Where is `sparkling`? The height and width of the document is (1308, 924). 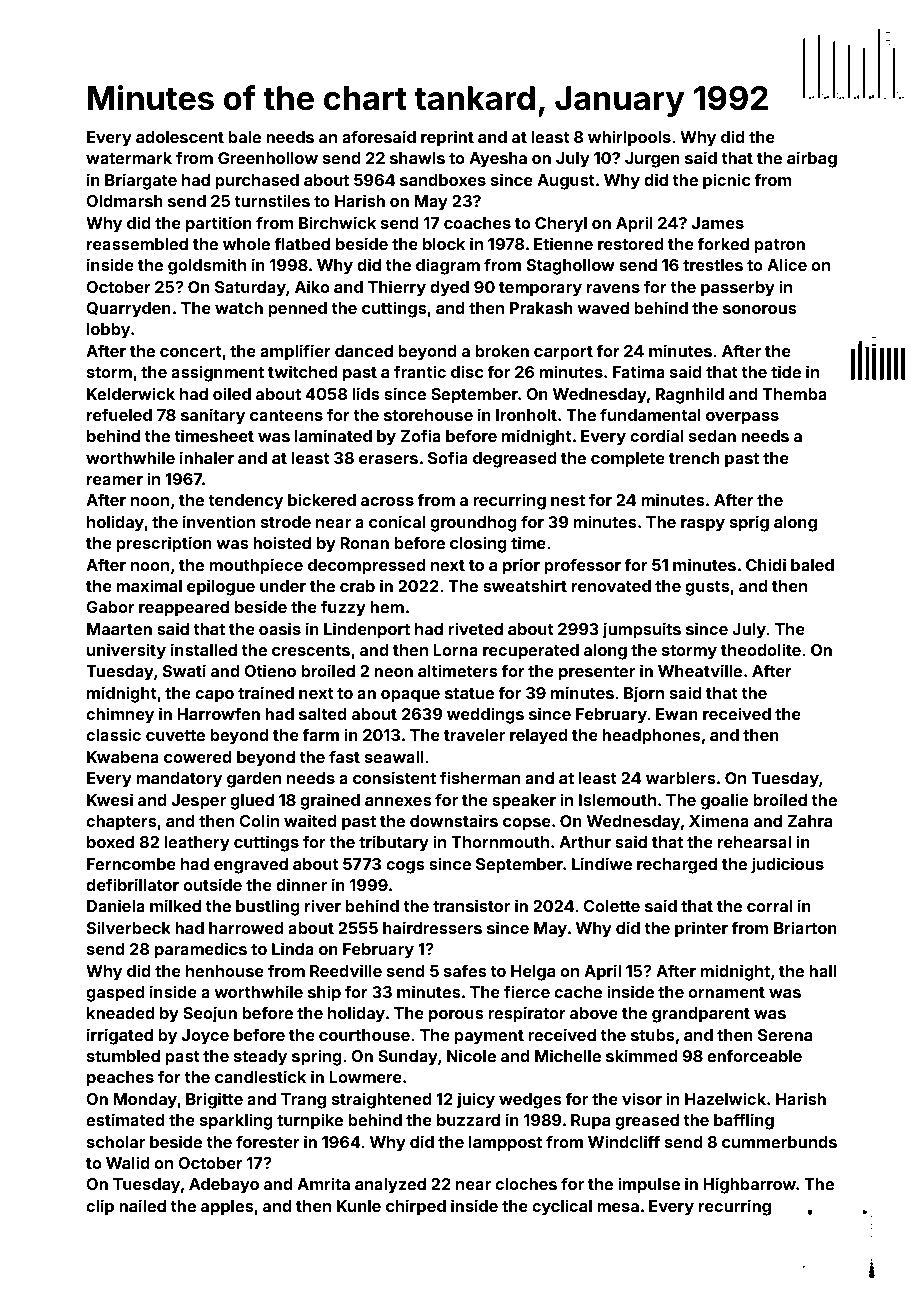
sparkling is located at coordinates (236, 1121).
